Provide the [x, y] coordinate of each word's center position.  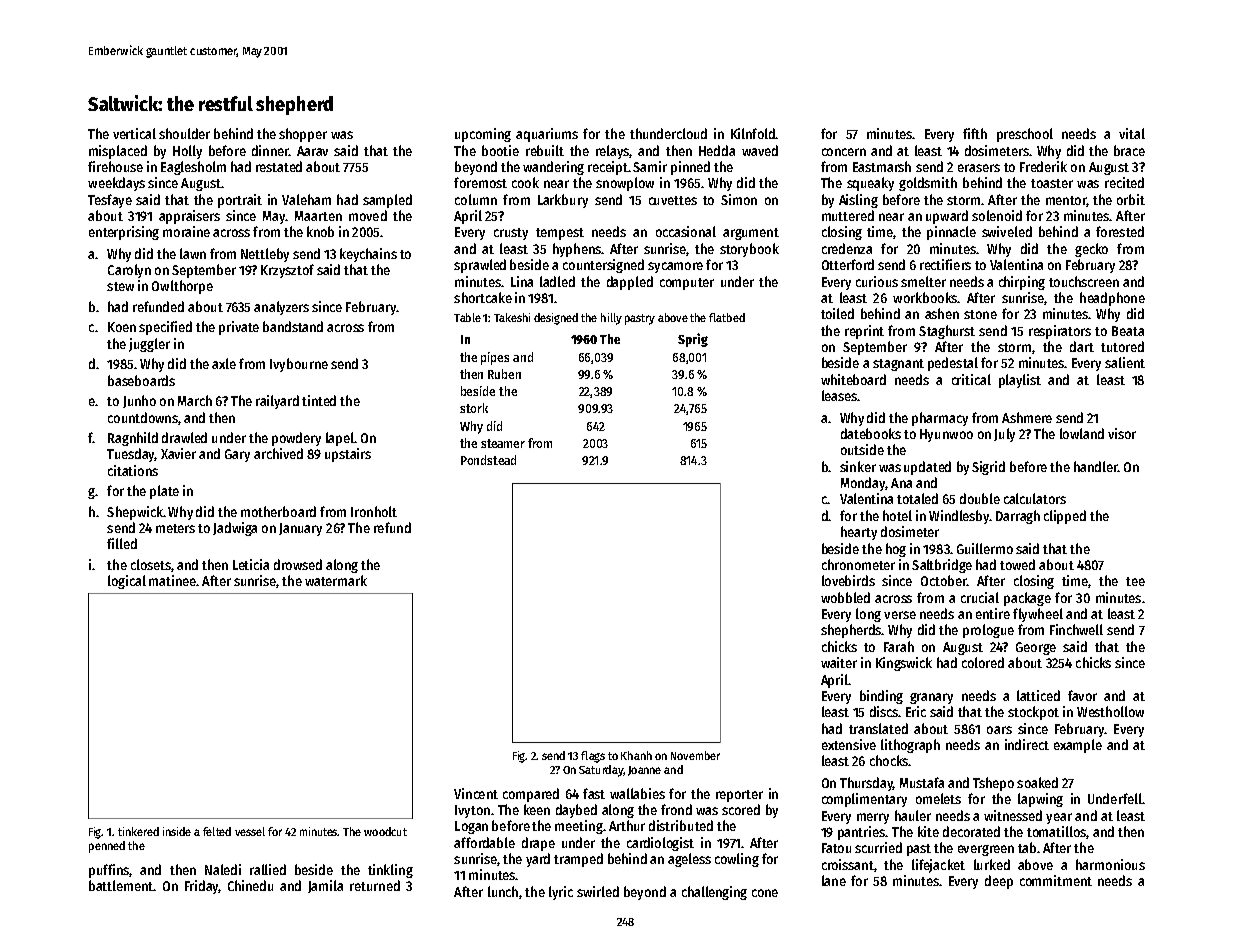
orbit [1131, 199]
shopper [303, 135]
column [476, 199]
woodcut [385, 831]
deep [999, 882]
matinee [172, 580]
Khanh [636, 755]
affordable [484, 842]
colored [983, 662]
